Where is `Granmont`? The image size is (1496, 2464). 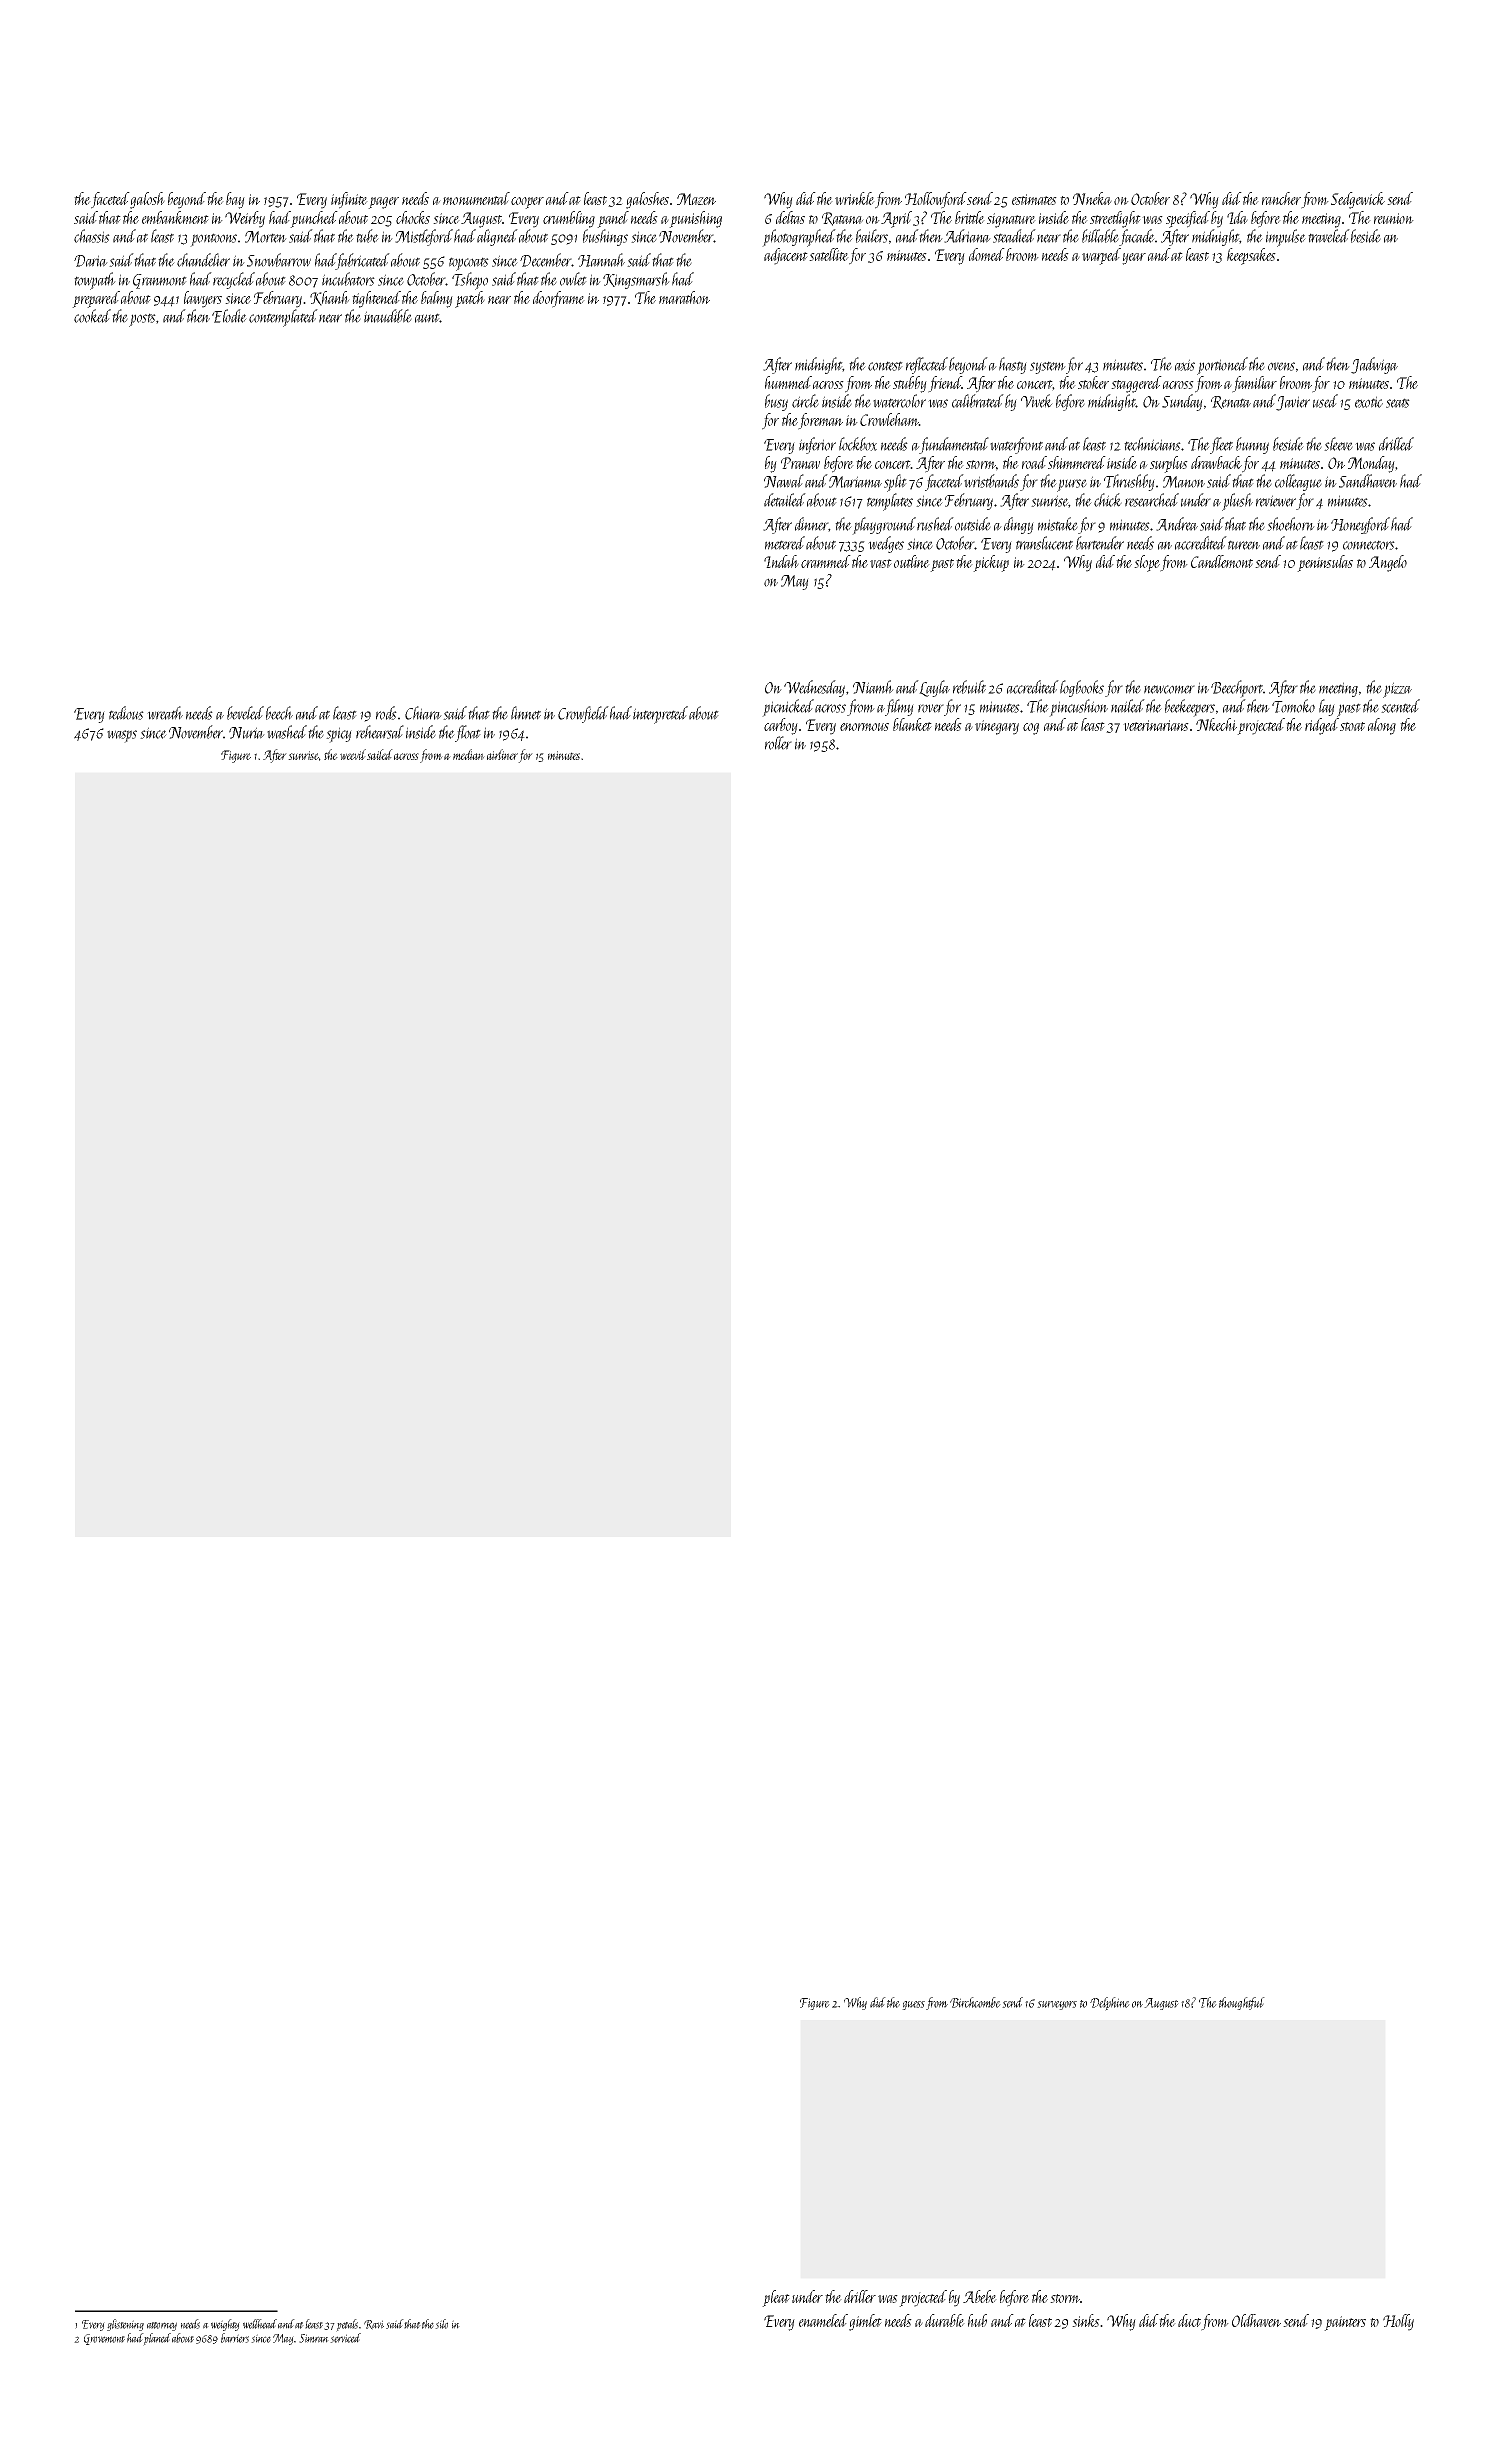
Granmont is located at coordinates (160, 281).
